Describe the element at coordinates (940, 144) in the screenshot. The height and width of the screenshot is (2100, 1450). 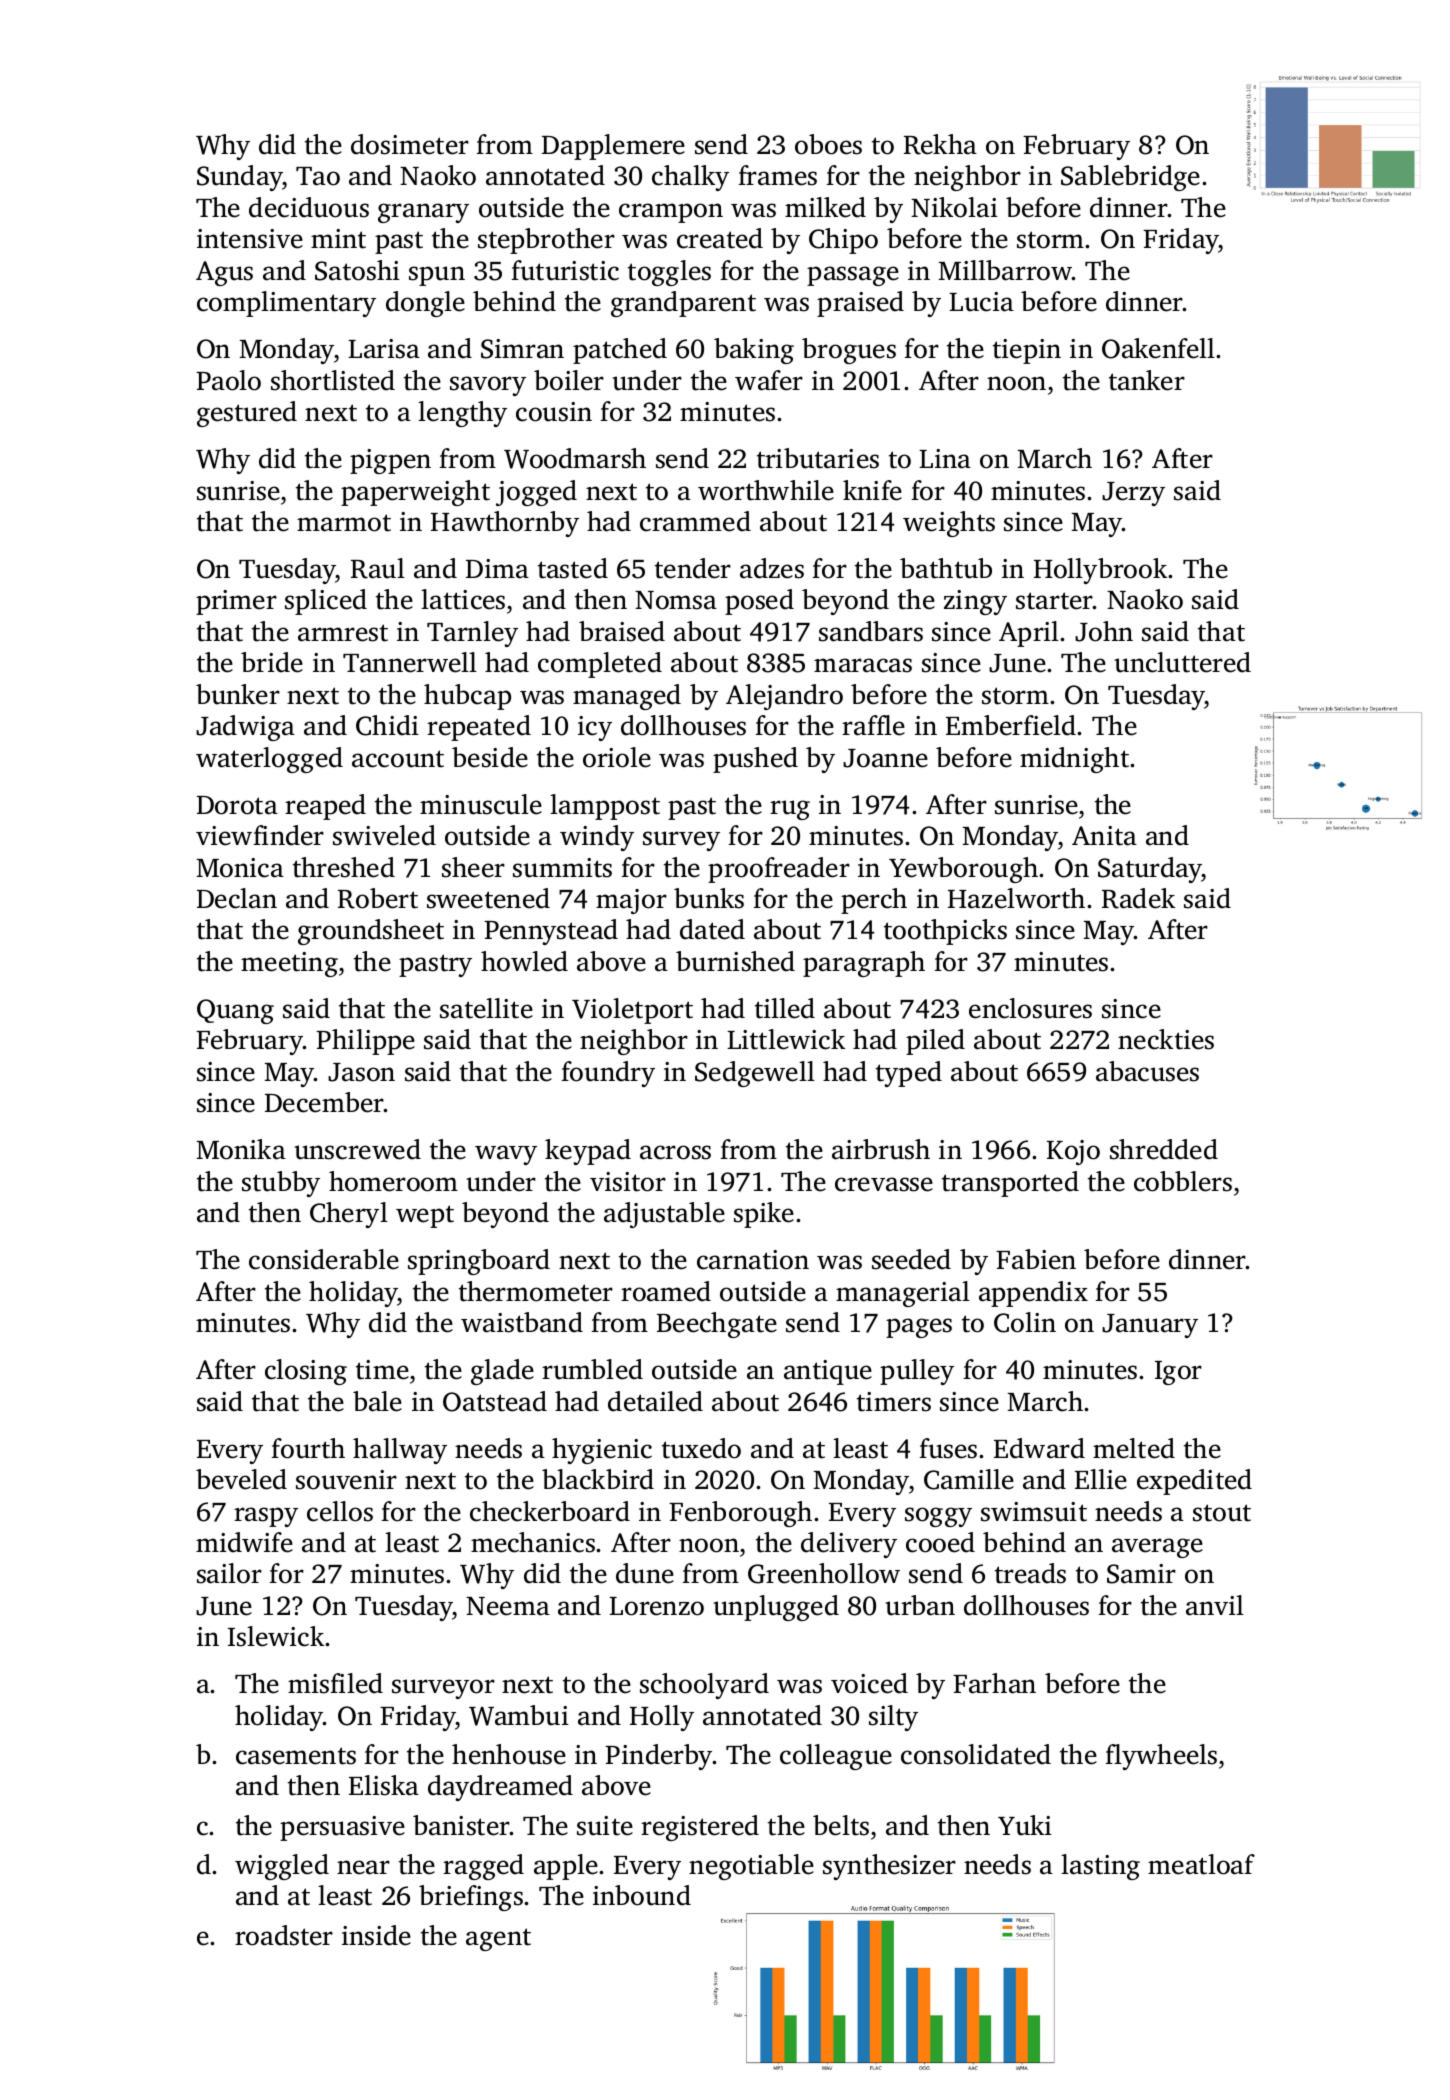
I see `Rekha` at that location.
